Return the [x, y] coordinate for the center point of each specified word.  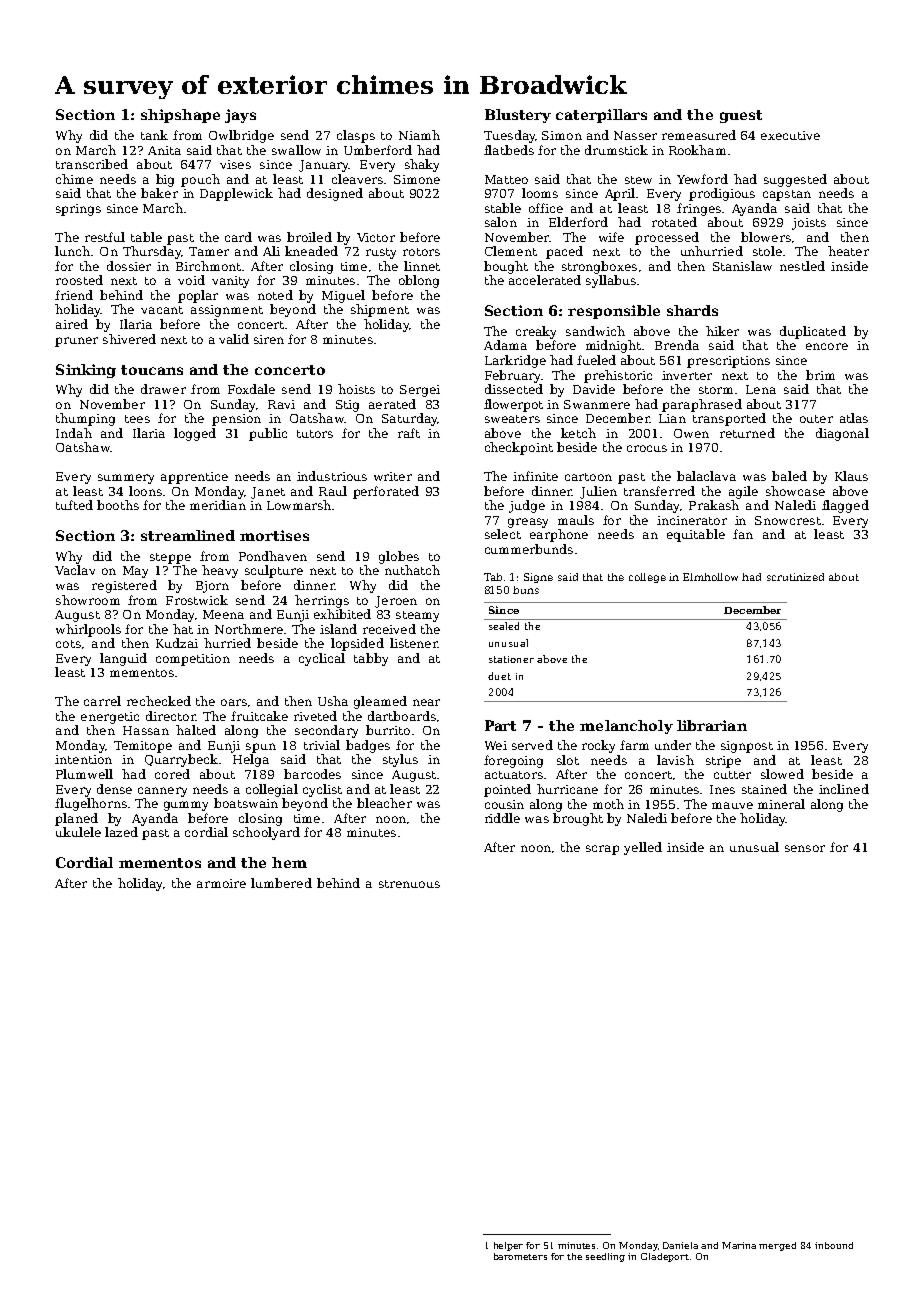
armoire [221, 883]
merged [777, 1246]
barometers [520, 1256]
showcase [795, 491]
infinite [535, 476]
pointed [507, 790]
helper [508, 1246]
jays [240, 116]
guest [741, 116]
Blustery [518, 116]
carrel [102, 701]
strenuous [409, 884]
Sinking [86, 371]
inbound [834, 1245]
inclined [844, 789]
